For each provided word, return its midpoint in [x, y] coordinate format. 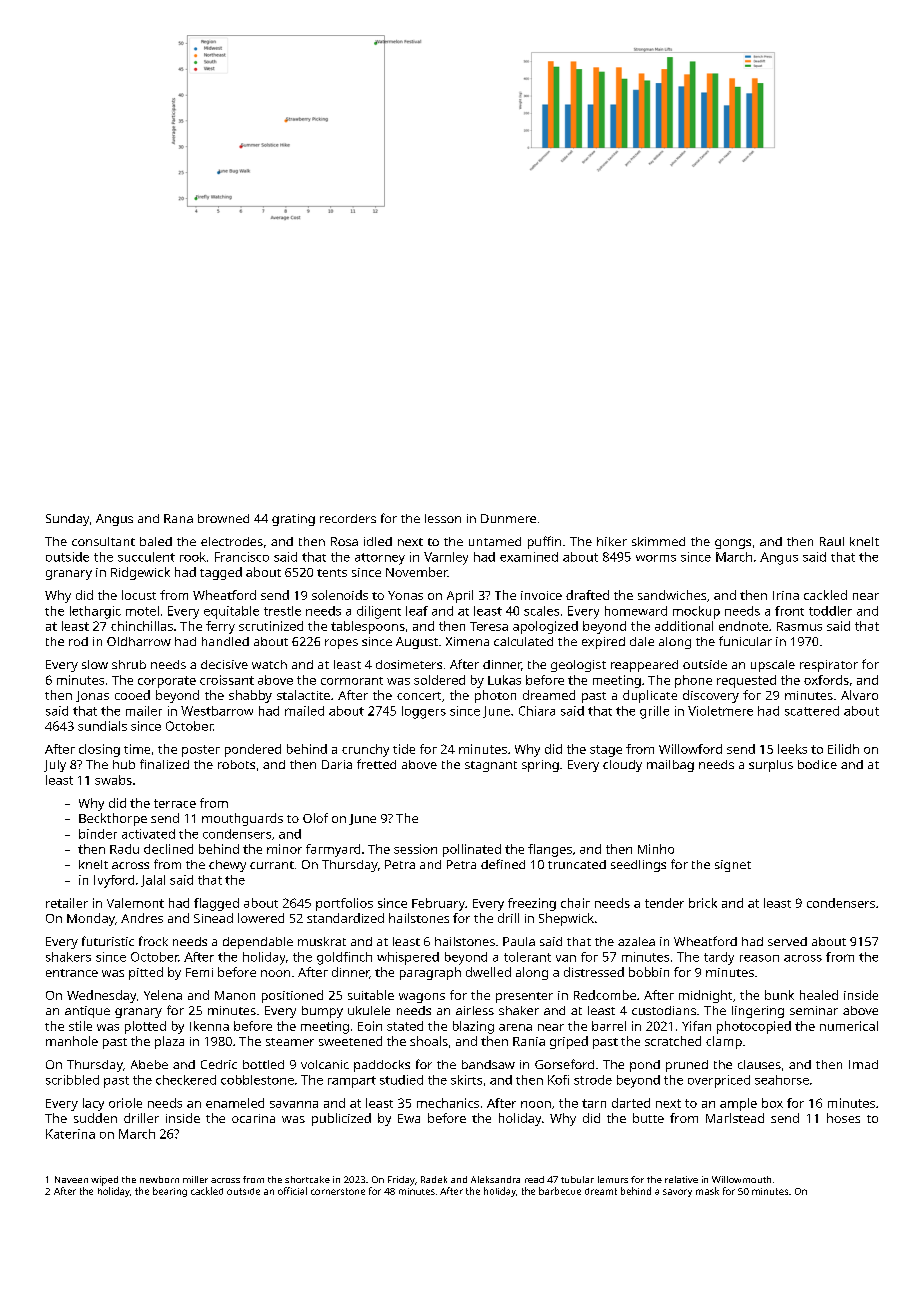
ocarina [253, 1118]
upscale [773, 666]
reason [759, 958]
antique [87, 1012]
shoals [429, 1041]
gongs [733, 544]
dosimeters [409, 664]
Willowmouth [741, 1179]
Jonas [92, 696]
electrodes [232, 541]
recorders [348, 518]
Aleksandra [495, 1179]
